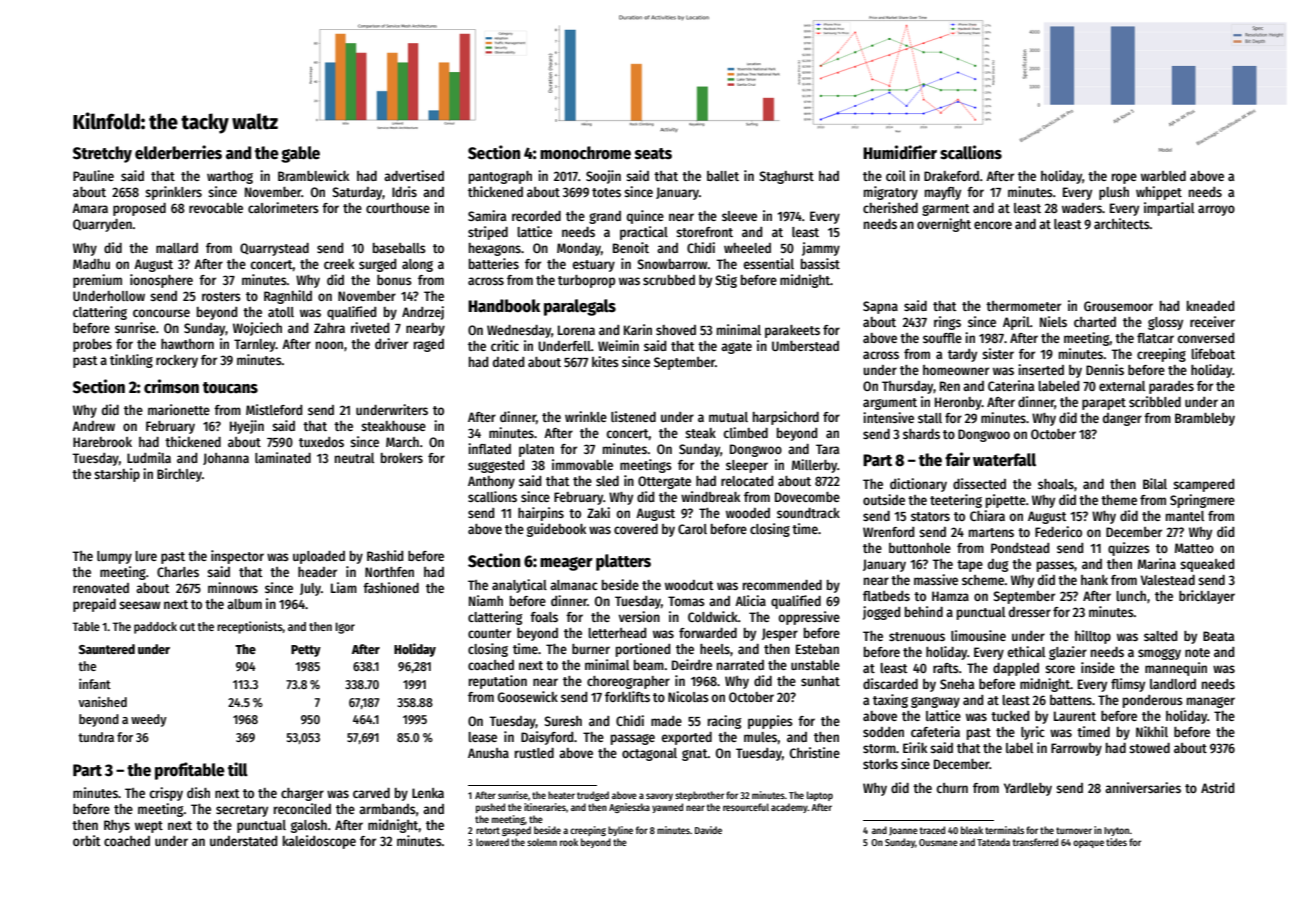  I want to click on header, so click(317, 572).
